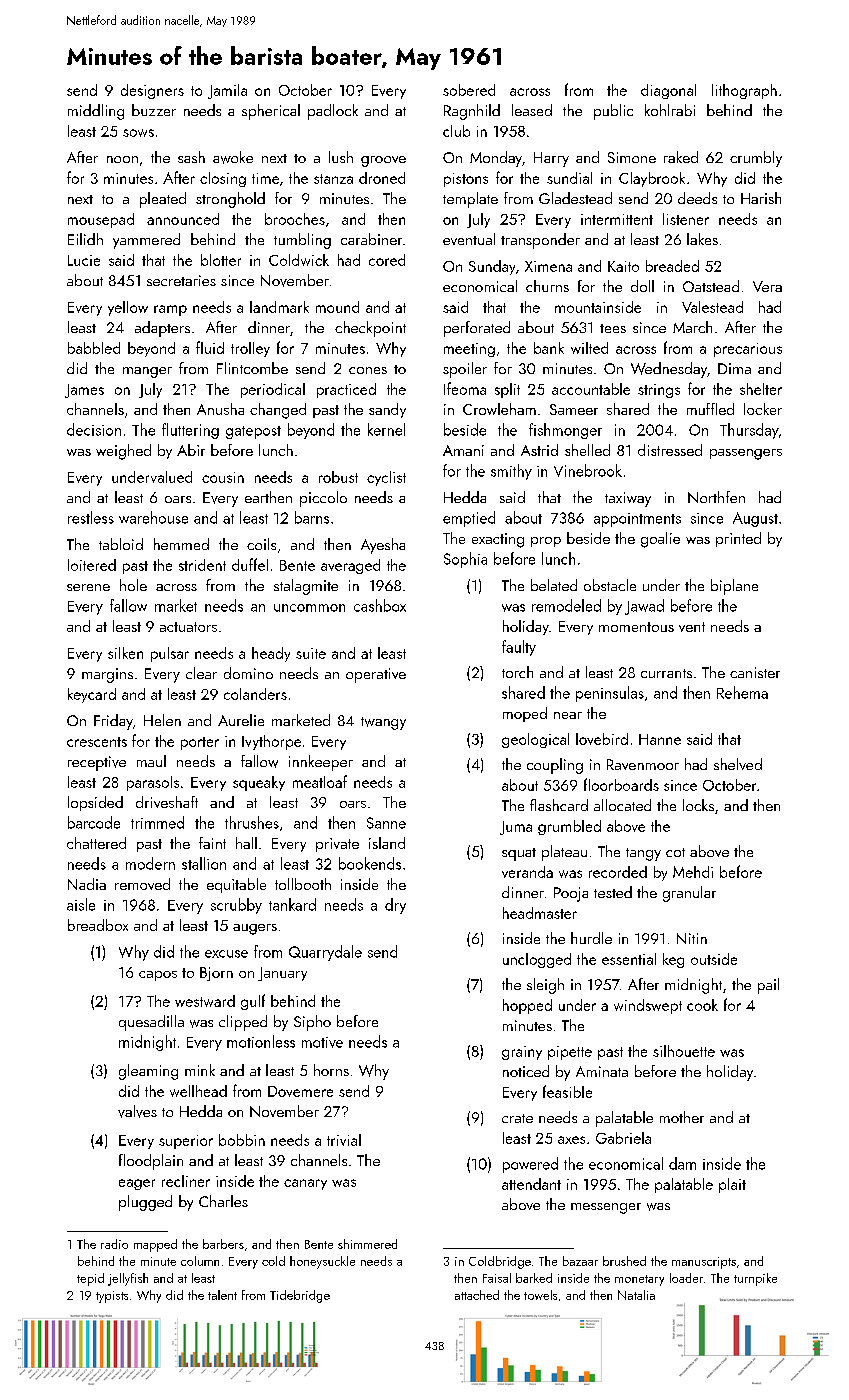 The width and height of the image is (849, 1400). Describe the element at coordinates (376, 675) in the image. I see `operative` at that location.
